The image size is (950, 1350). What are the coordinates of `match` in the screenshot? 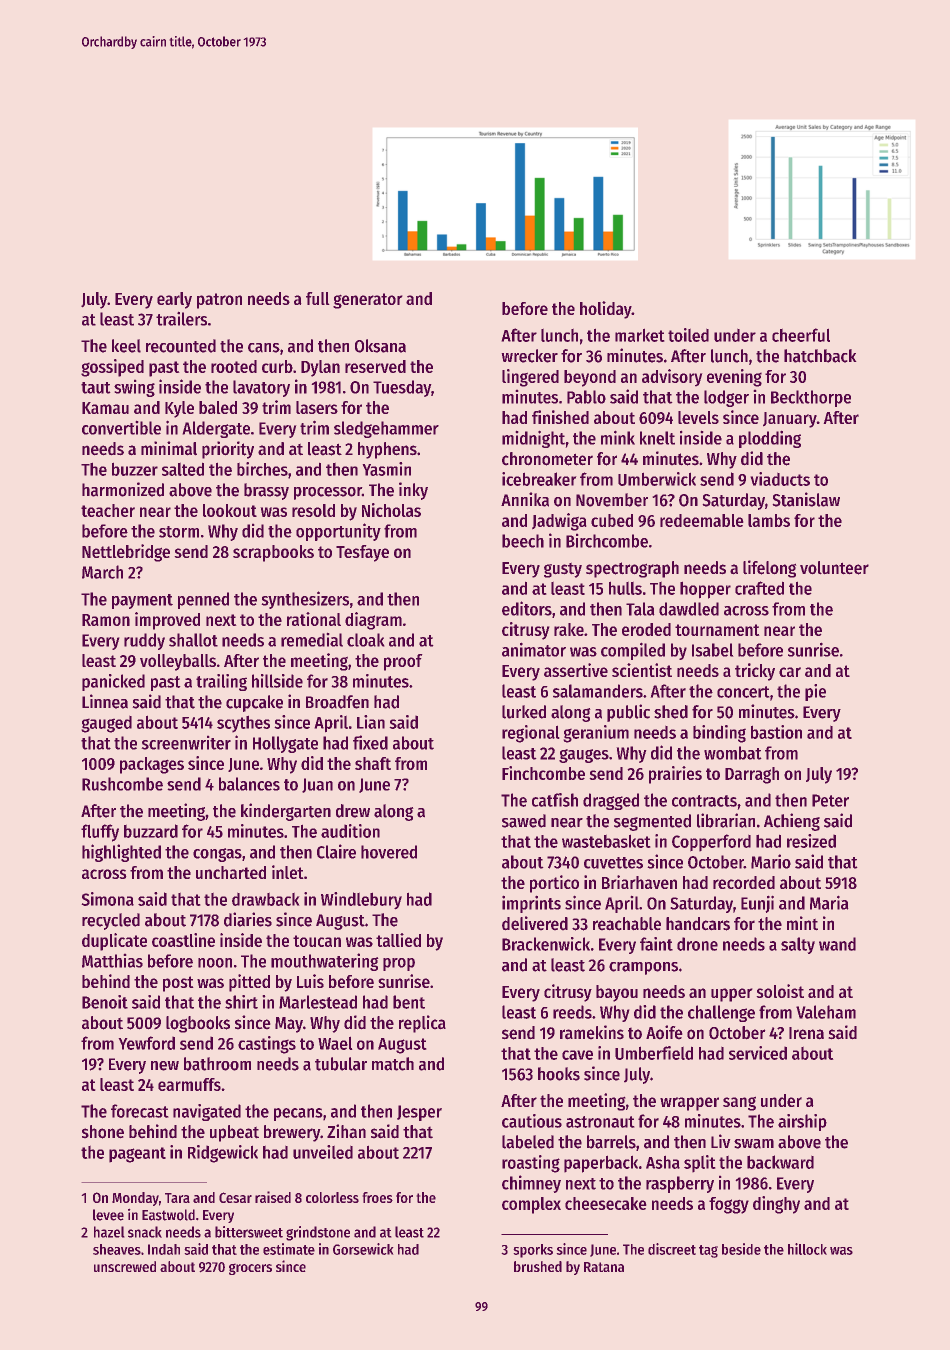 It's located at (393, 1064).
